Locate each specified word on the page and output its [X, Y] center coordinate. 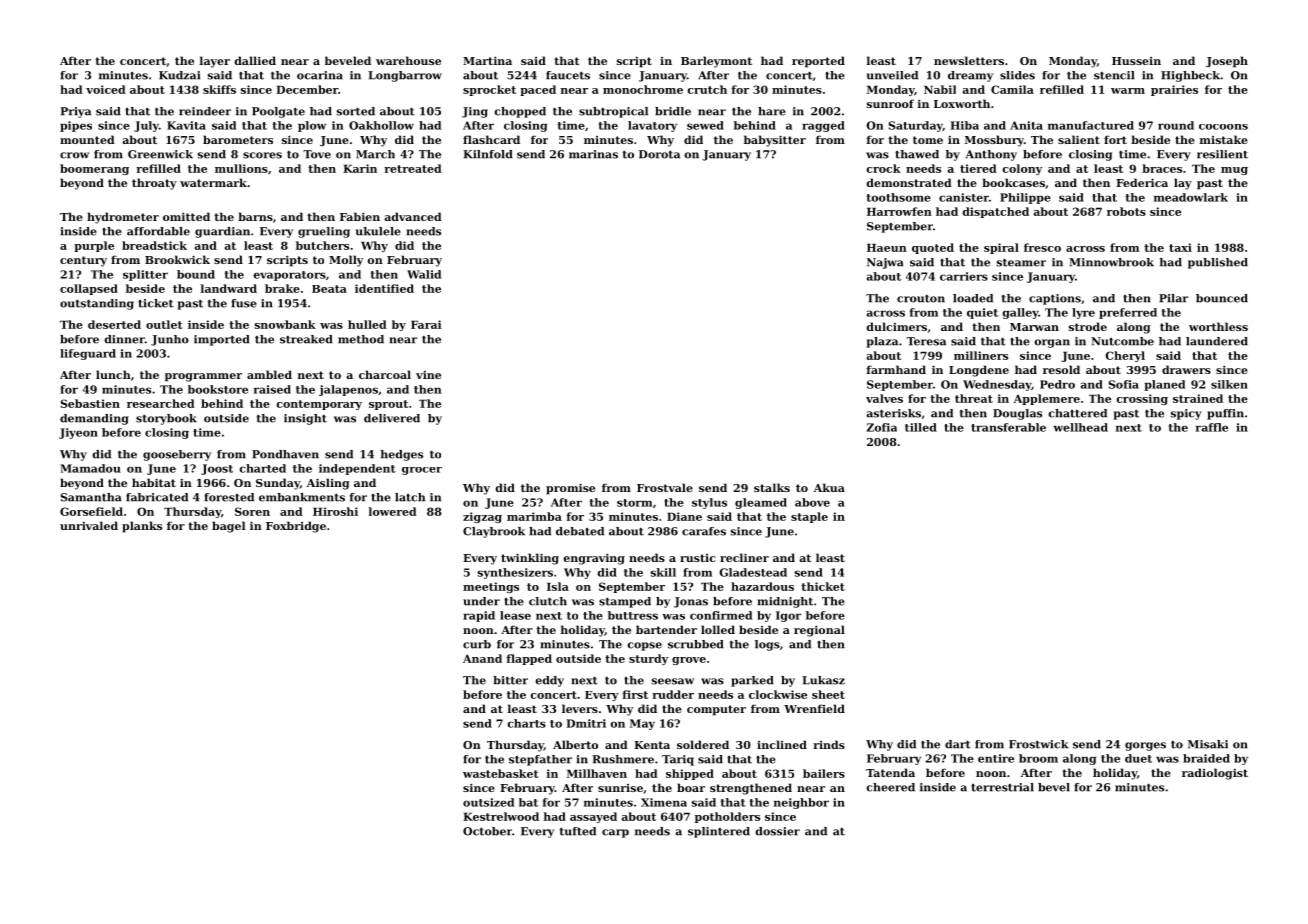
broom [1038, 758]
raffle [1212, 427]
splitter [145, 275]
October [487, 831]
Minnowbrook [1111, 262]
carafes [704, 531]
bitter [510, 680]
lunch [113, 374]
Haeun [887, 247]
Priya [75, 112]
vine [428, 375]
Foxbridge [296, 527]
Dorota [659, 154]
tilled [921, 427]
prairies [1174, 90]
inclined [782, 744]
